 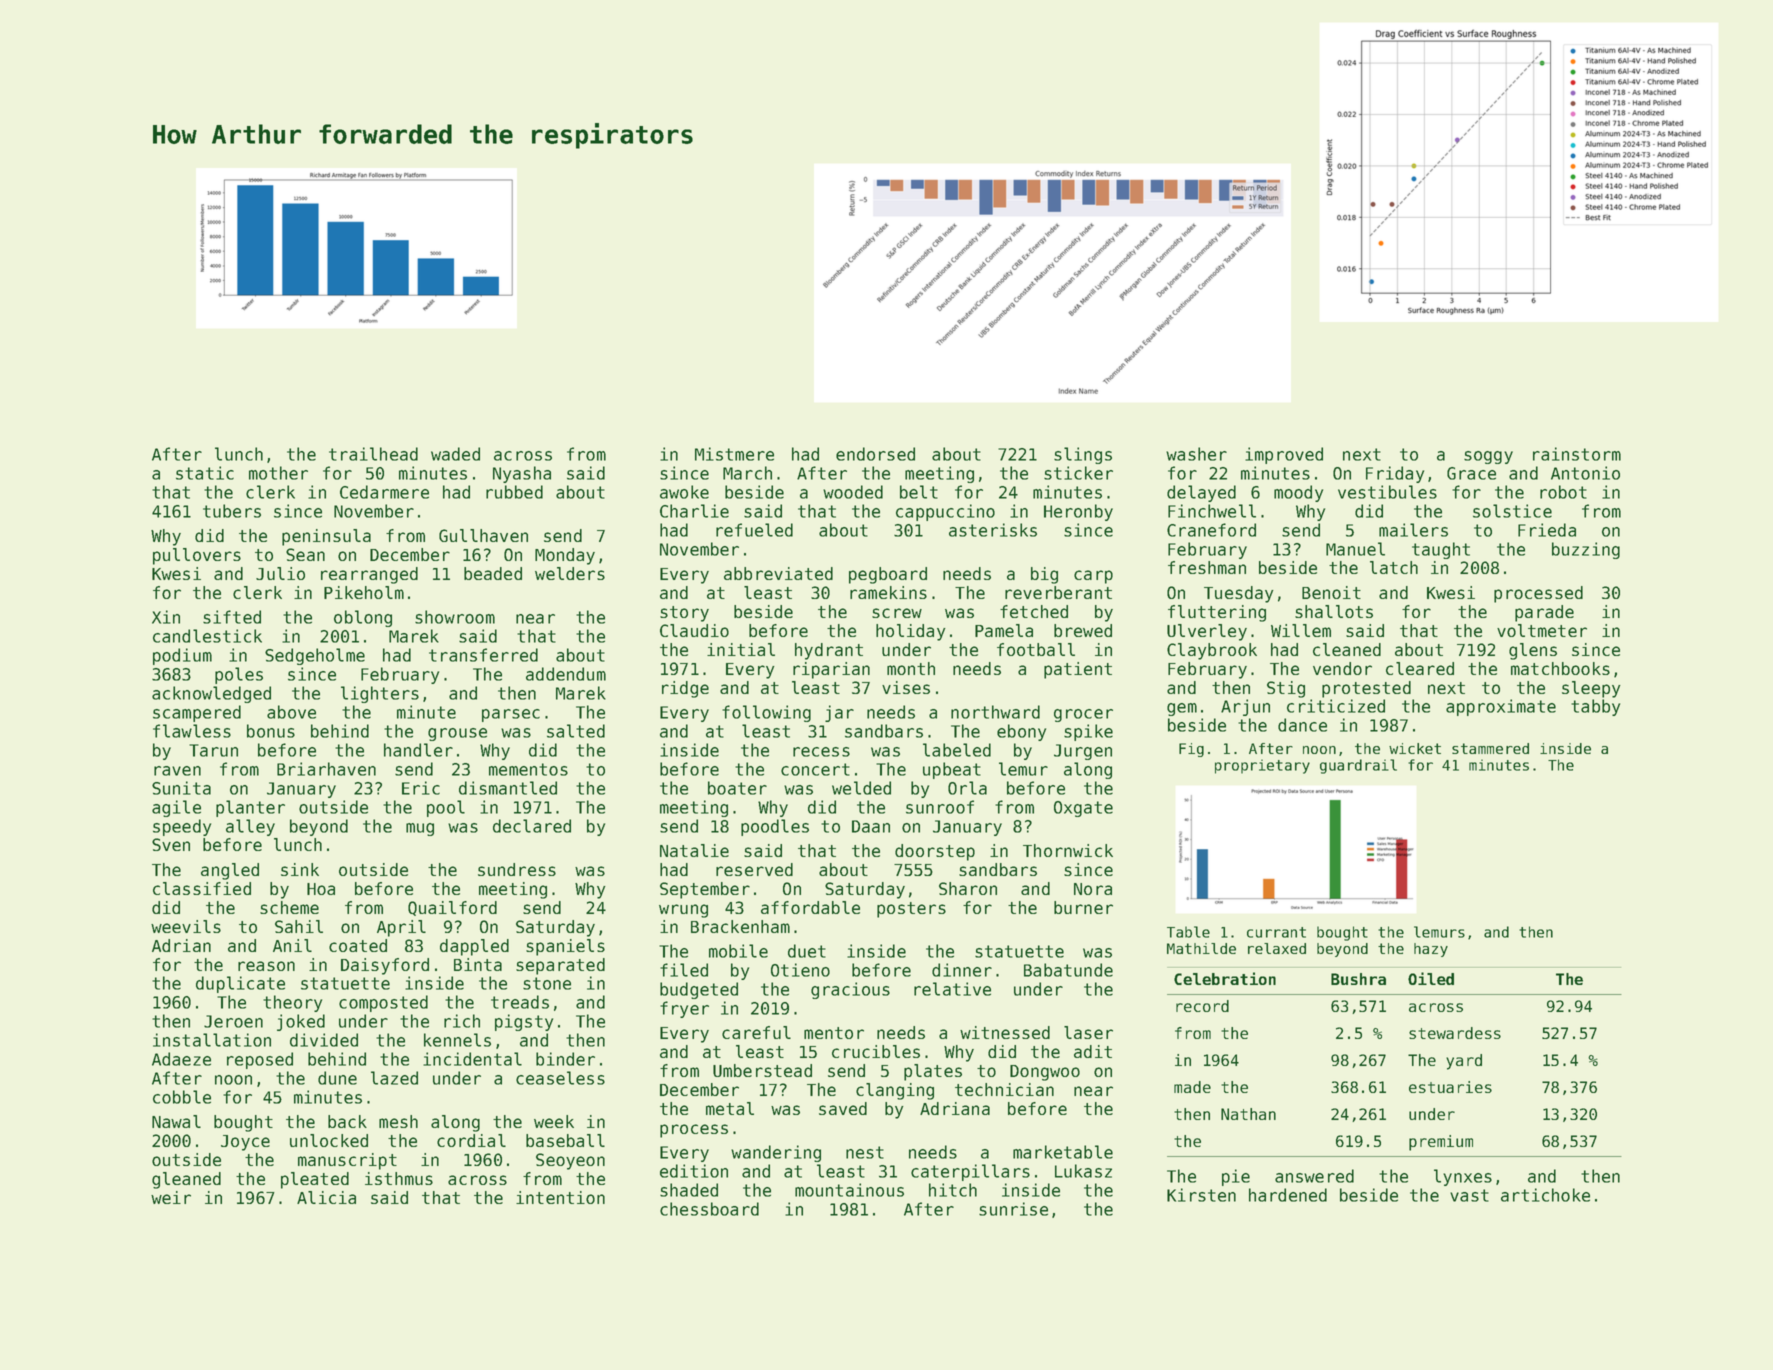 What do you see at coordinates (1545, 1195) in the page?
I see `artichoke` at bounding box center [1545, 1195].
